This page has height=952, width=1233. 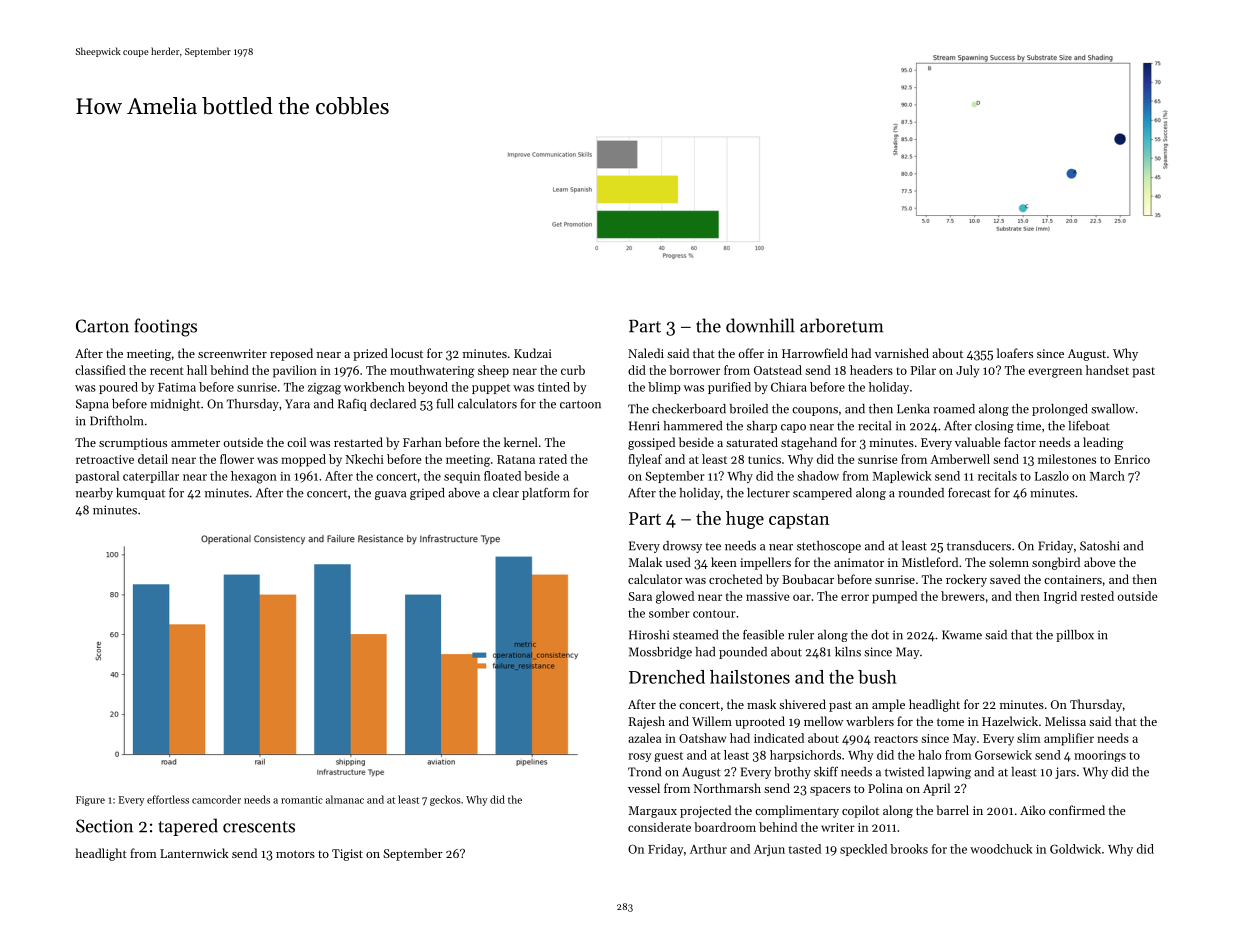 I want to click on Hiroshi, so click(x=649, y=635).
